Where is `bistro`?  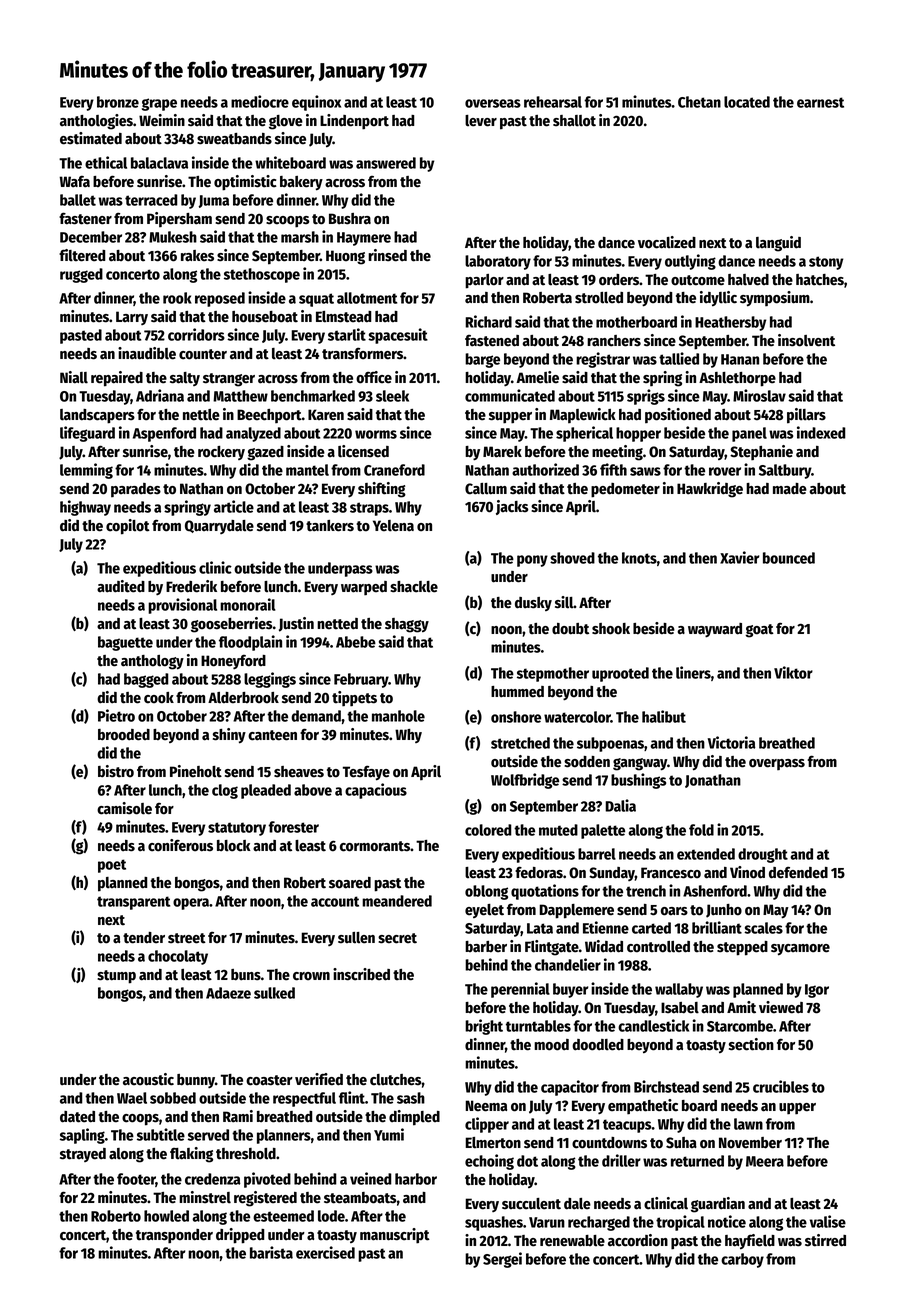 bistro is located at coordinates (116, 771).
